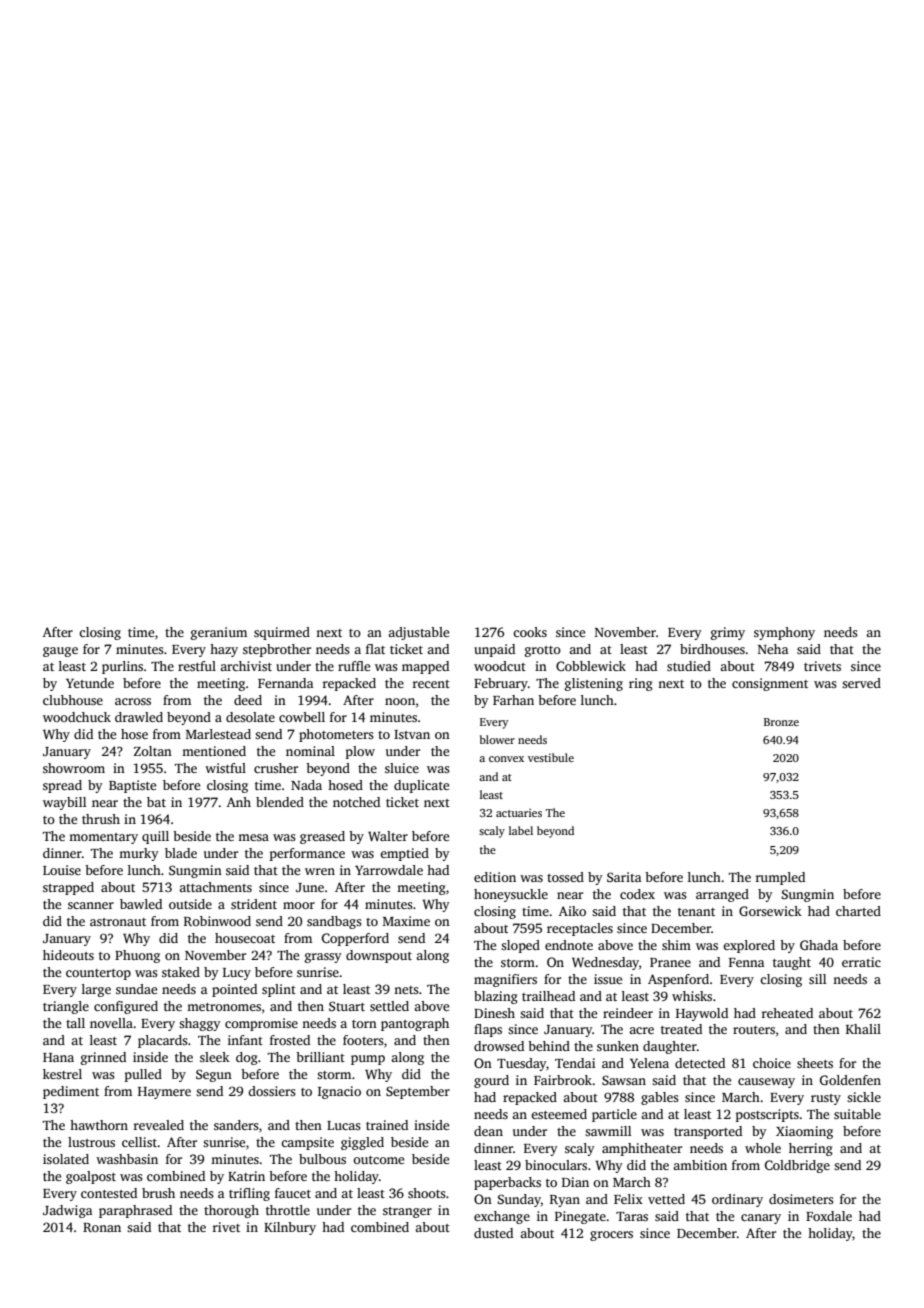  I want to click on Bronze, so click(781, 722).
